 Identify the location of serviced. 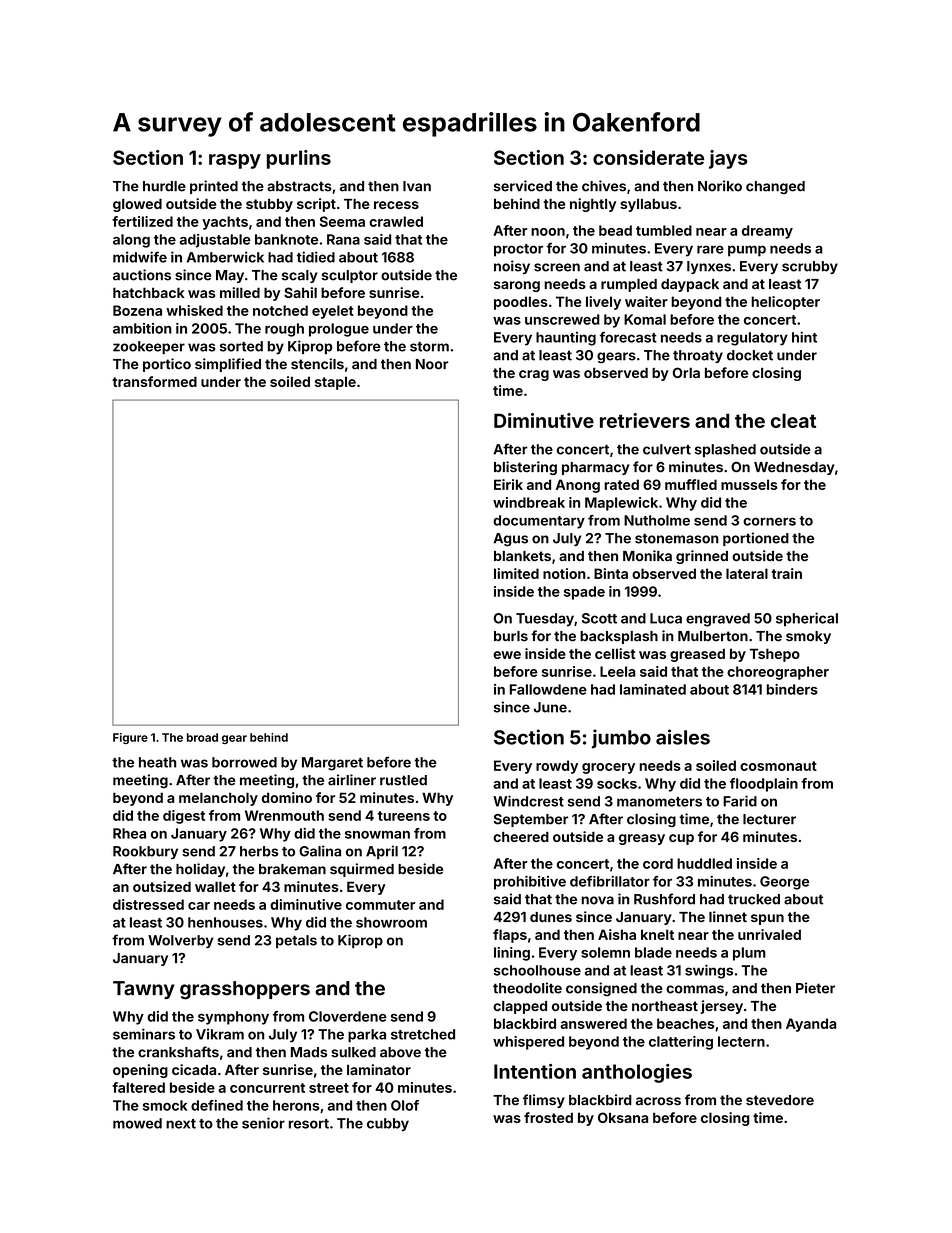
(523, 186).
